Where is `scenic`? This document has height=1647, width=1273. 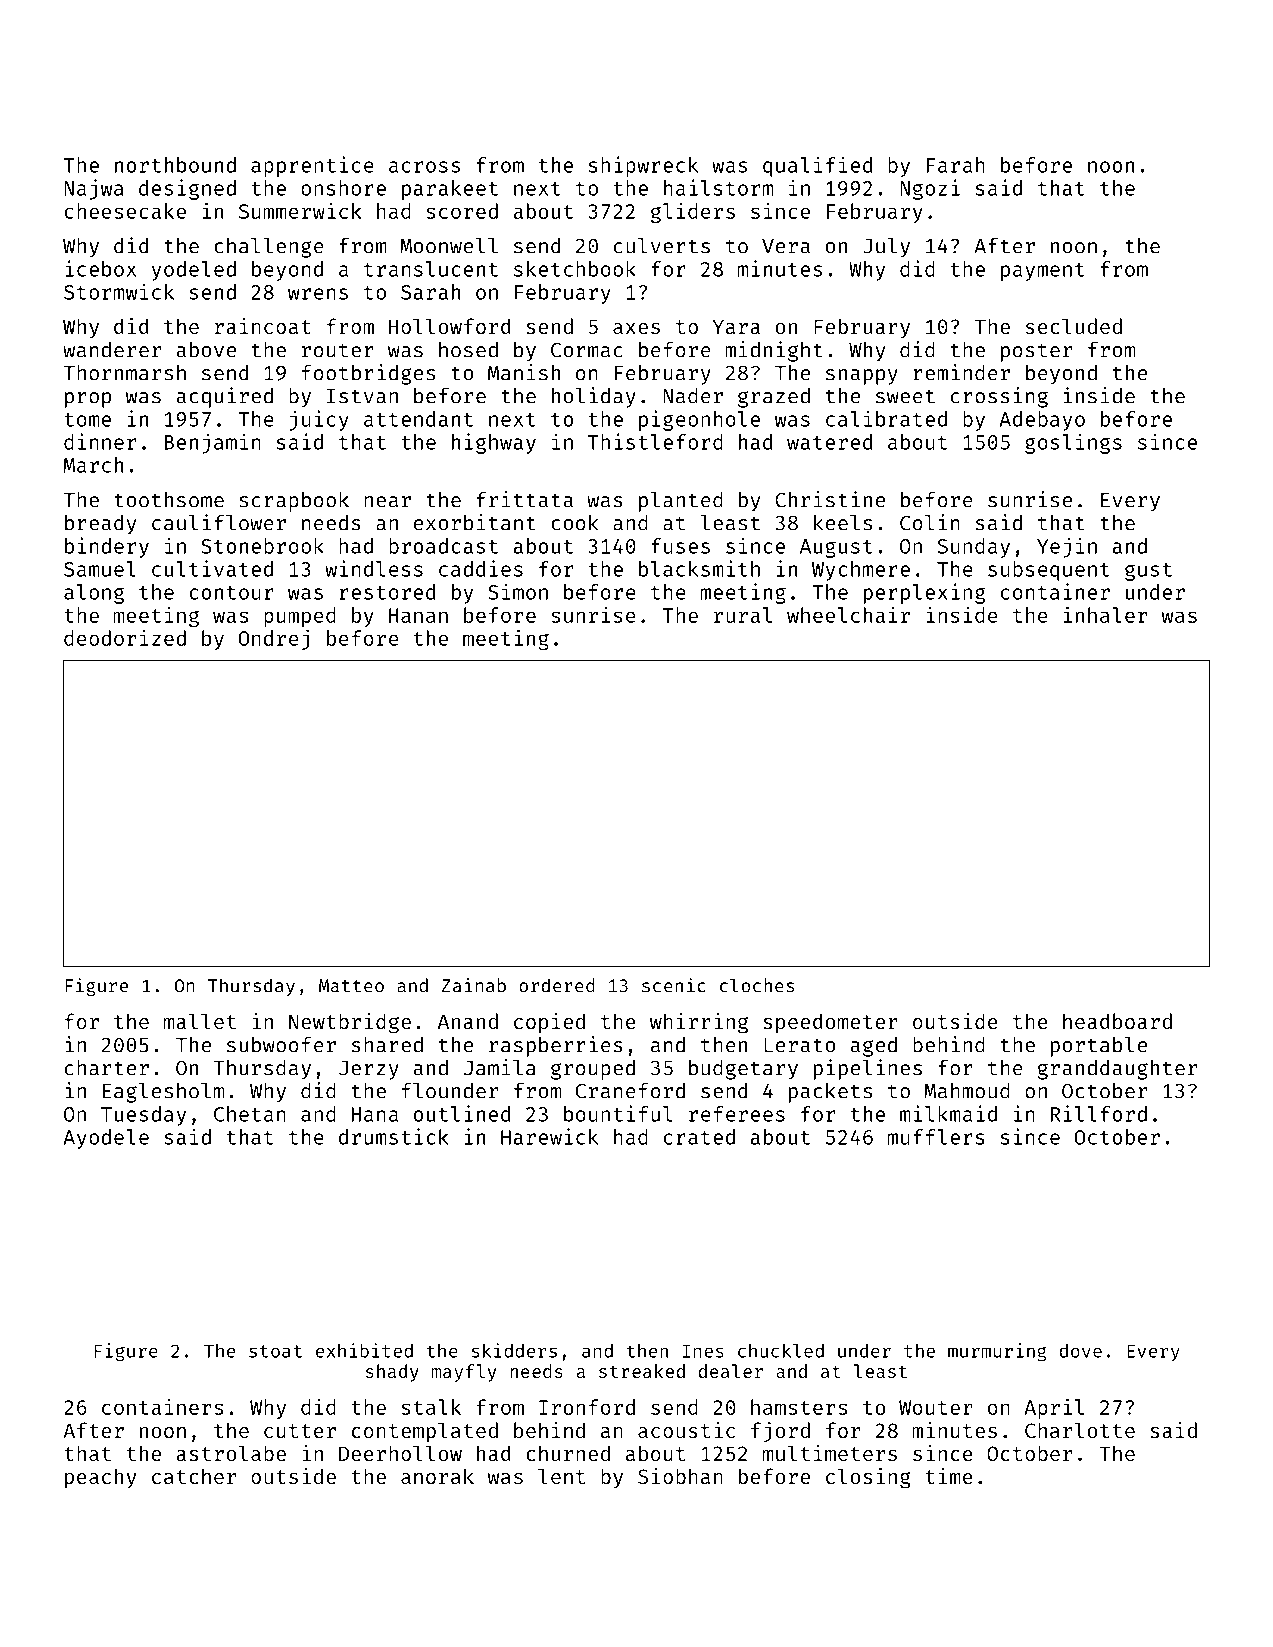
scenic is located at coordinates (674, 985).
